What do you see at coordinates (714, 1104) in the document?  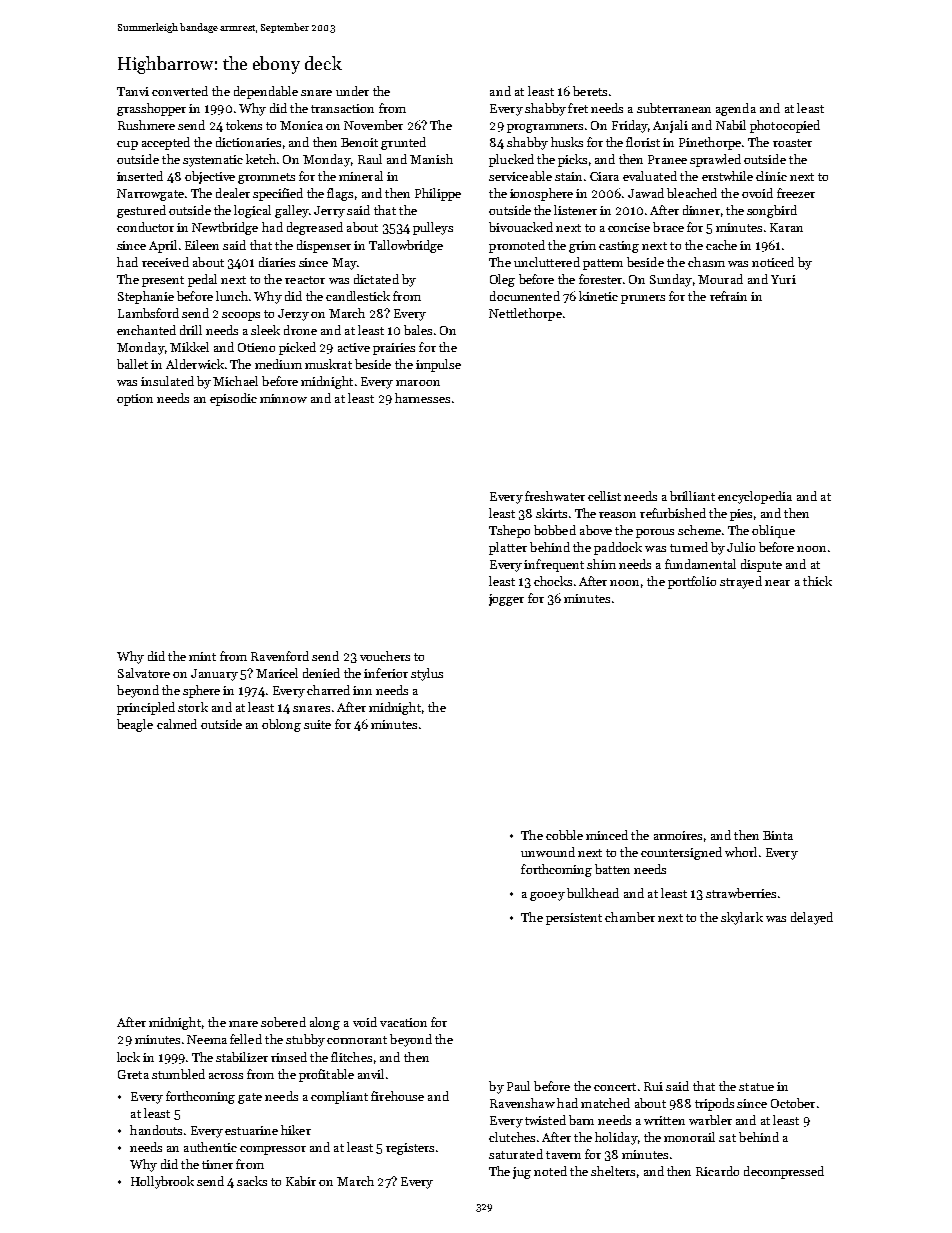 I see `tripods` at bounding box center [714, 1104].
